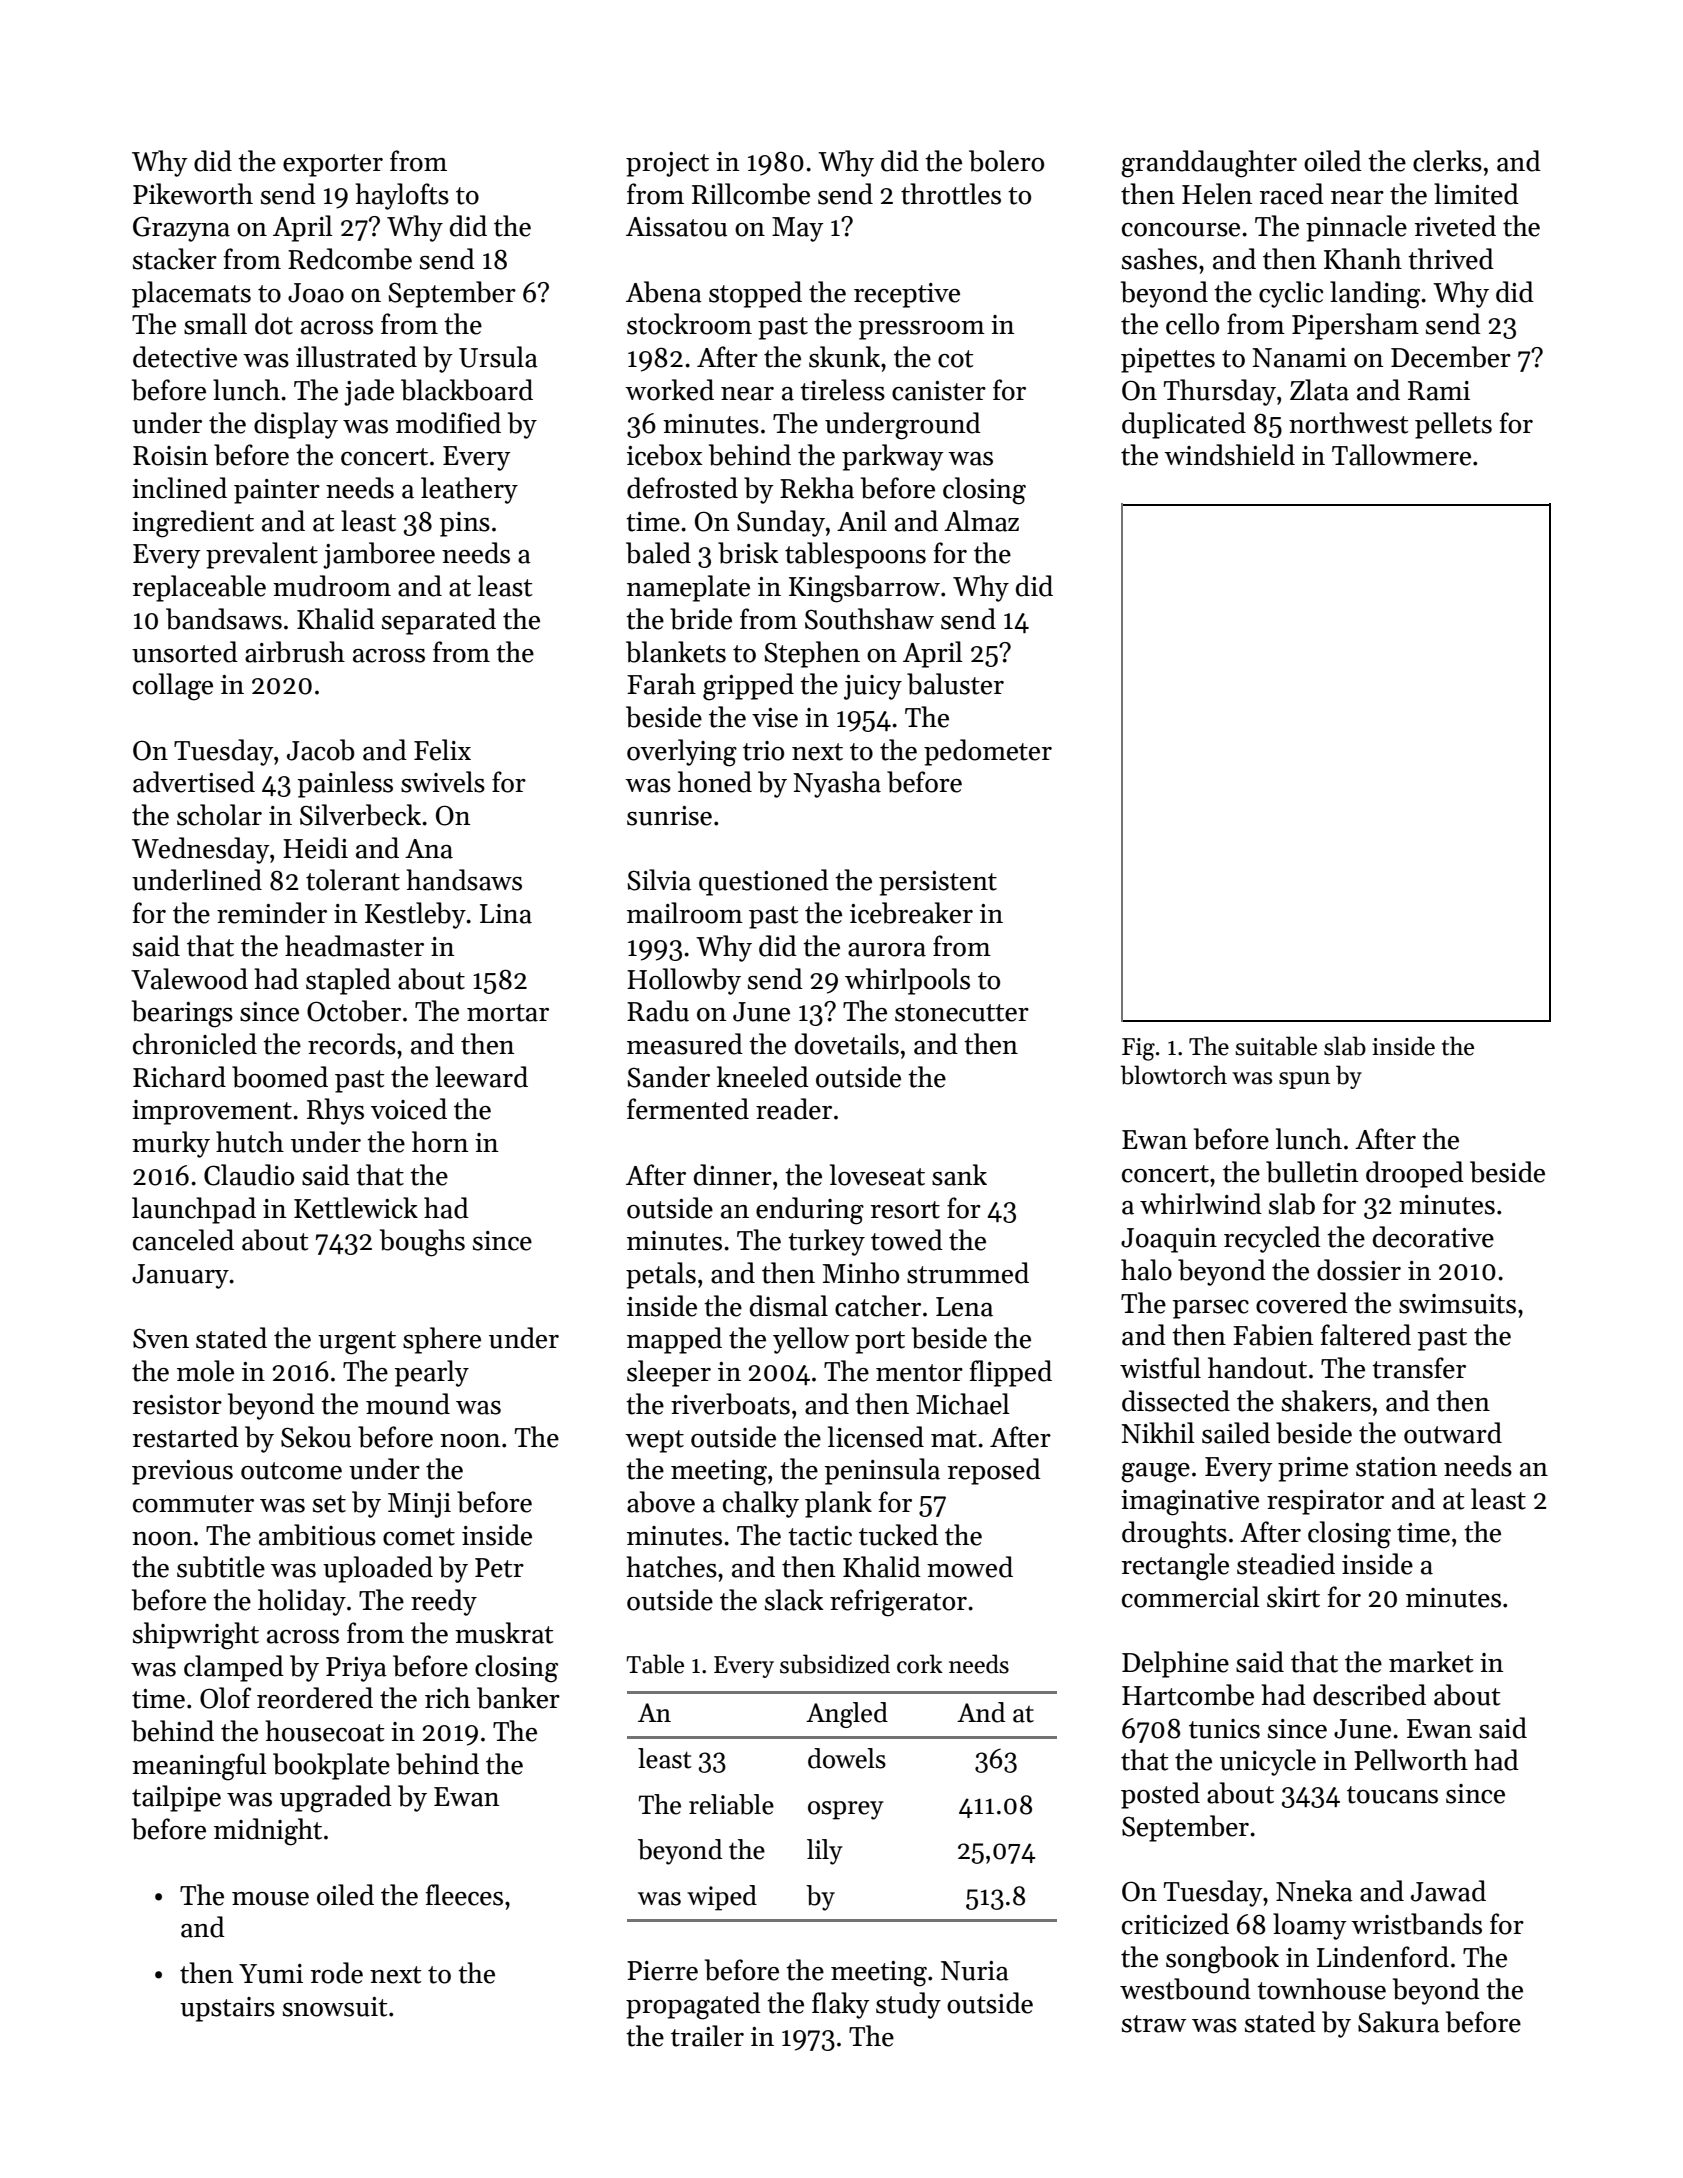 The image size is (1683, 2178). What do you see at coordinates (193, 194) in the image?
I see `Pikeworth` at bounding box center [193, 194].
